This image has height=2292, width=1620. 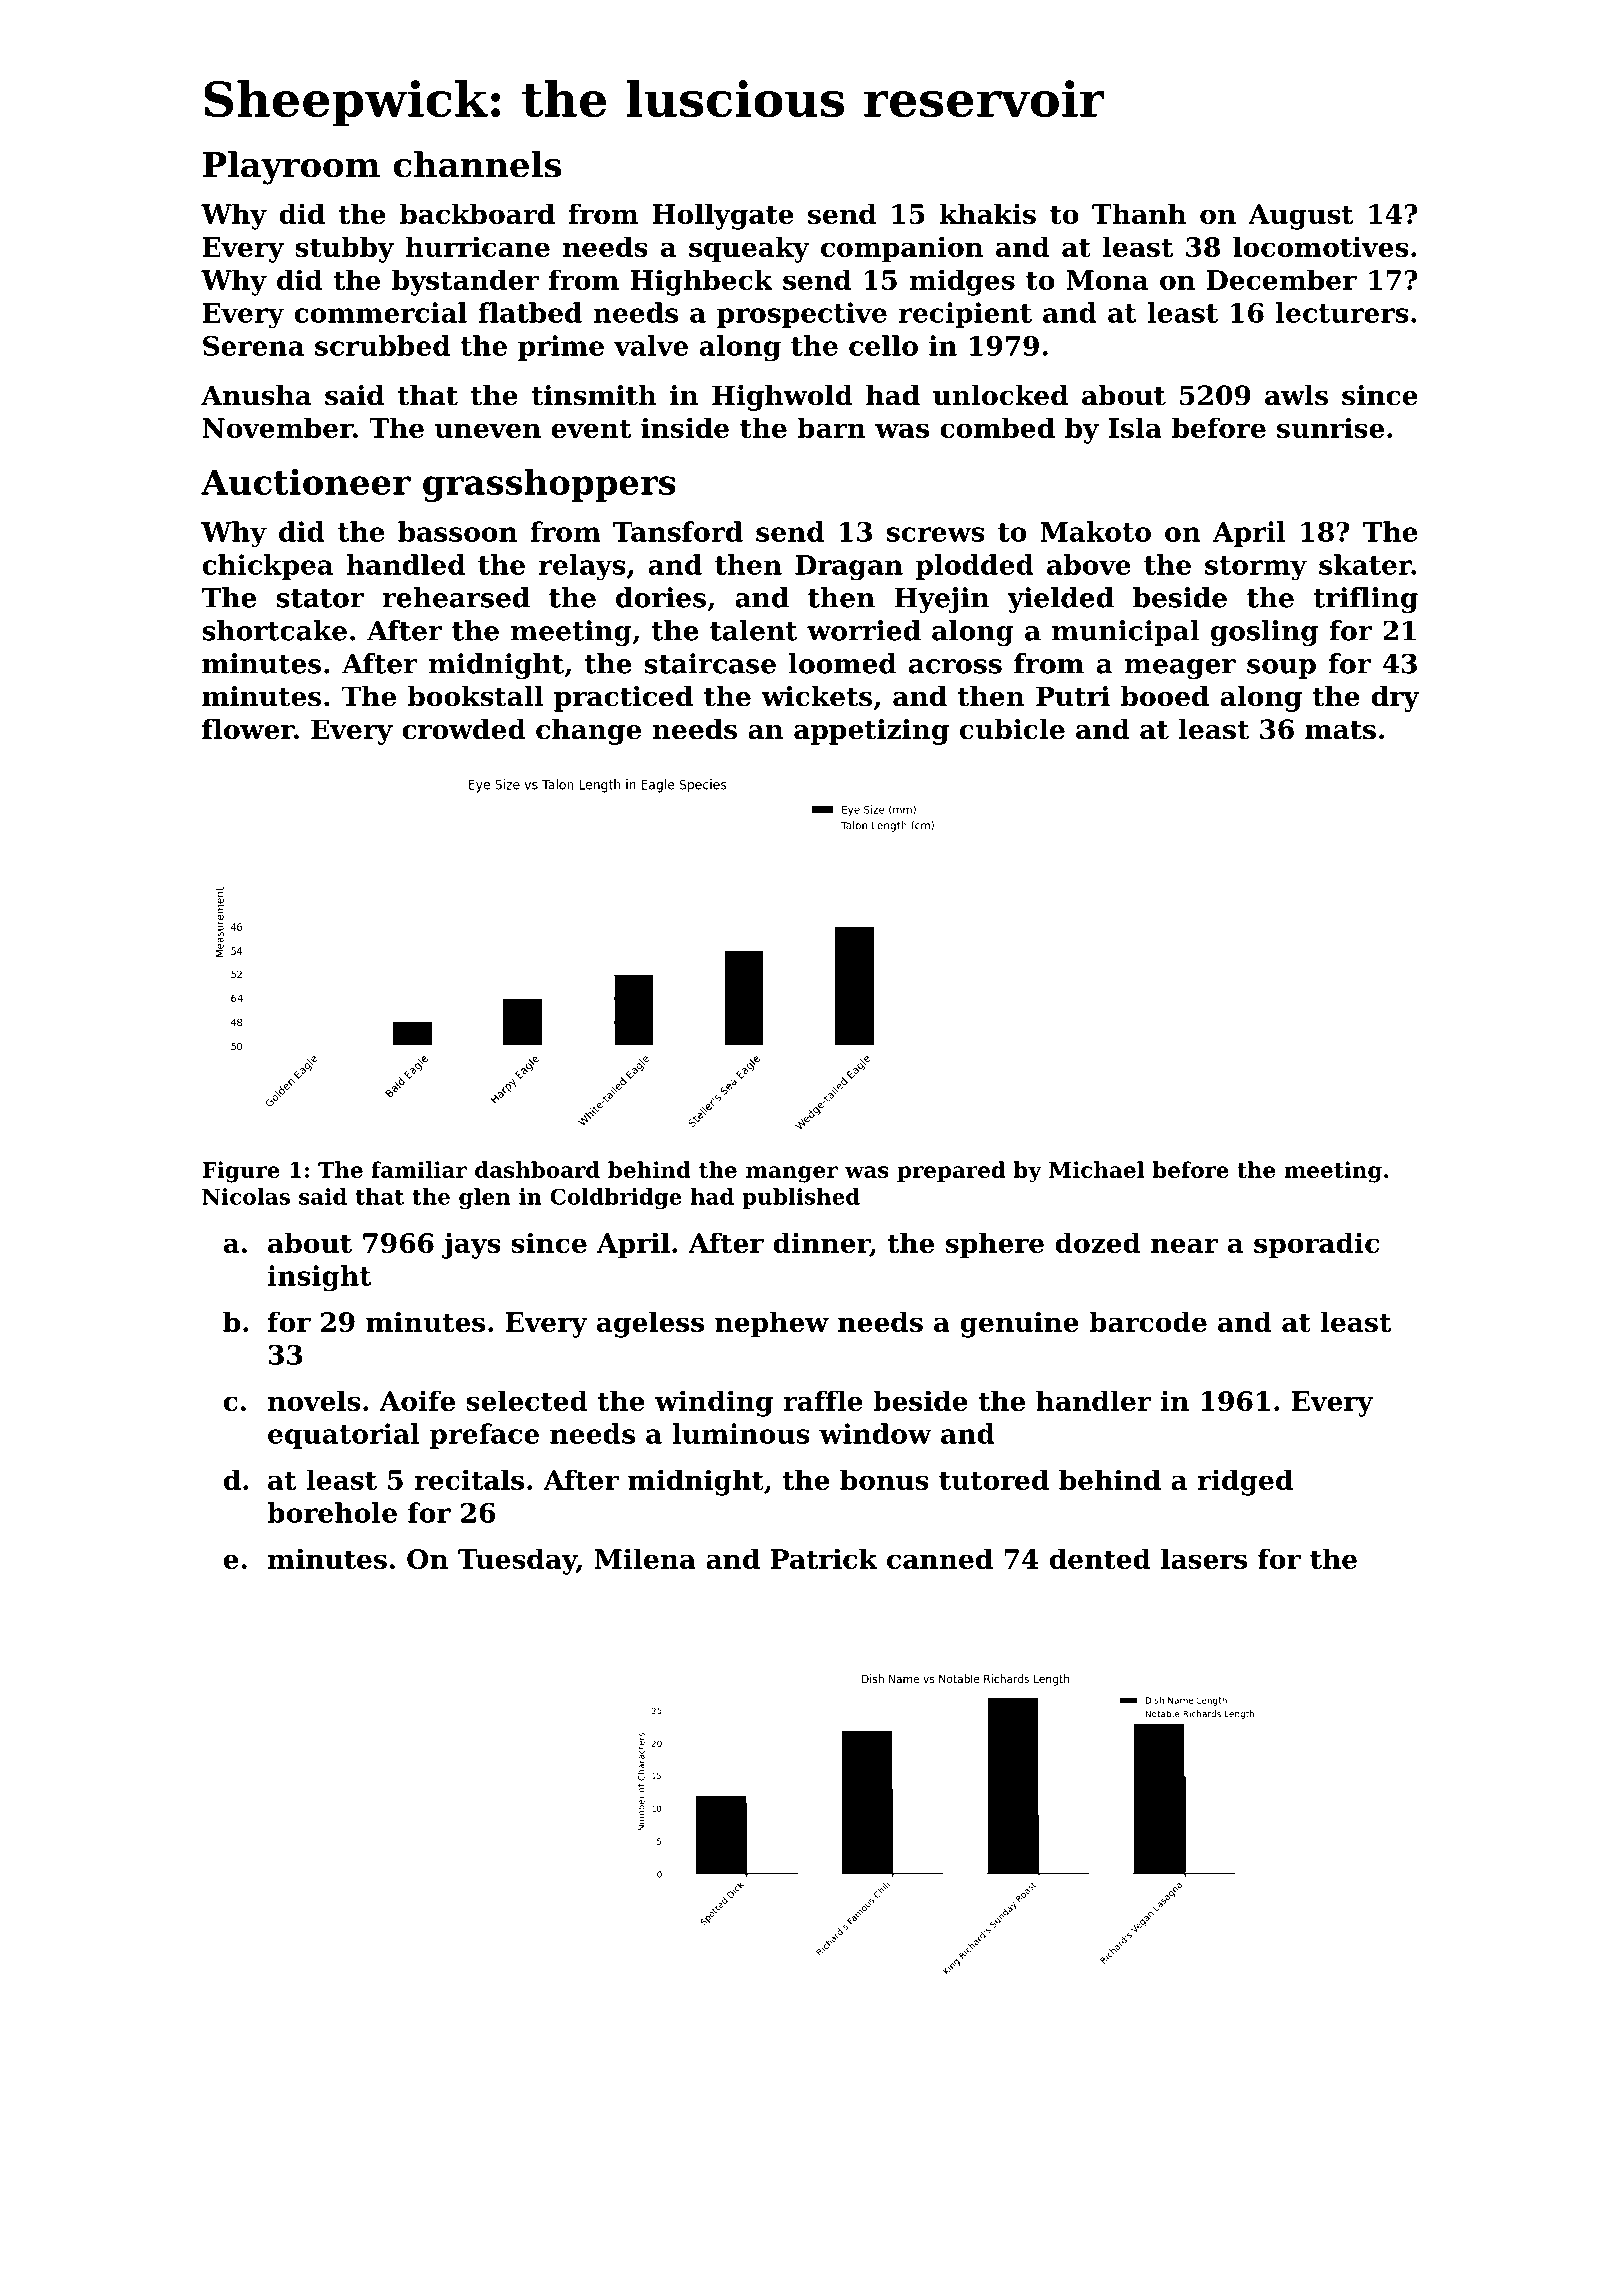 I want to click on Tansford, so click(x=678, y=531).
